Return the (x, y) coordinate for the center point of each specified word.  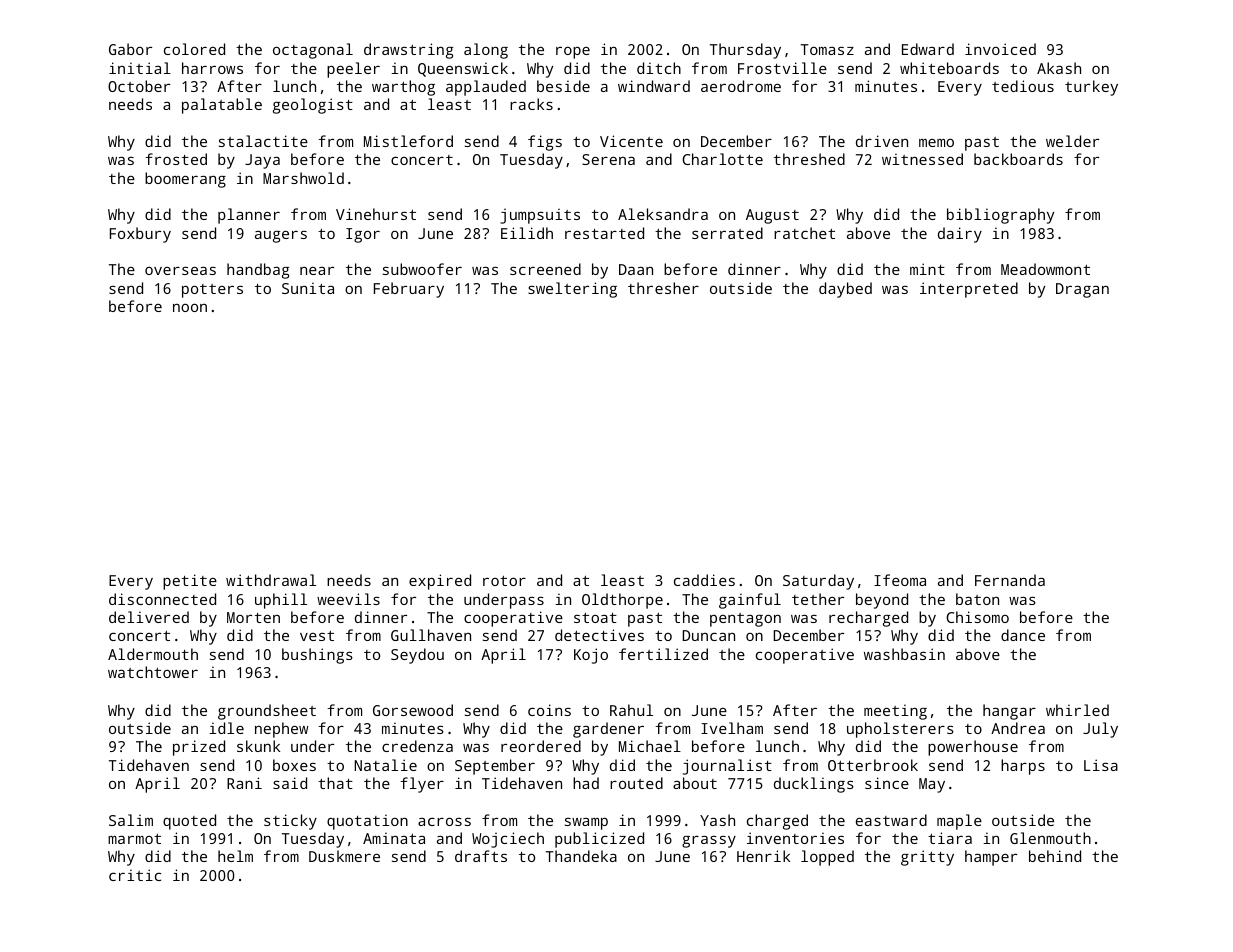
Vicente (631, 141)
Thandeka (581, 856)
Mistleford (408, 141)
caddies (704, 580)
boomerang (185, 180)
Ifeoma (900, 580)
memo (936, 142)
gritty (927, 858)
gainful (750, 601)
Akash (1059, 68)
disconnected (162, 599)
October (139, 86)
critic (135, 875)
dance (1023, 635)
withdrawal (271, 580)
